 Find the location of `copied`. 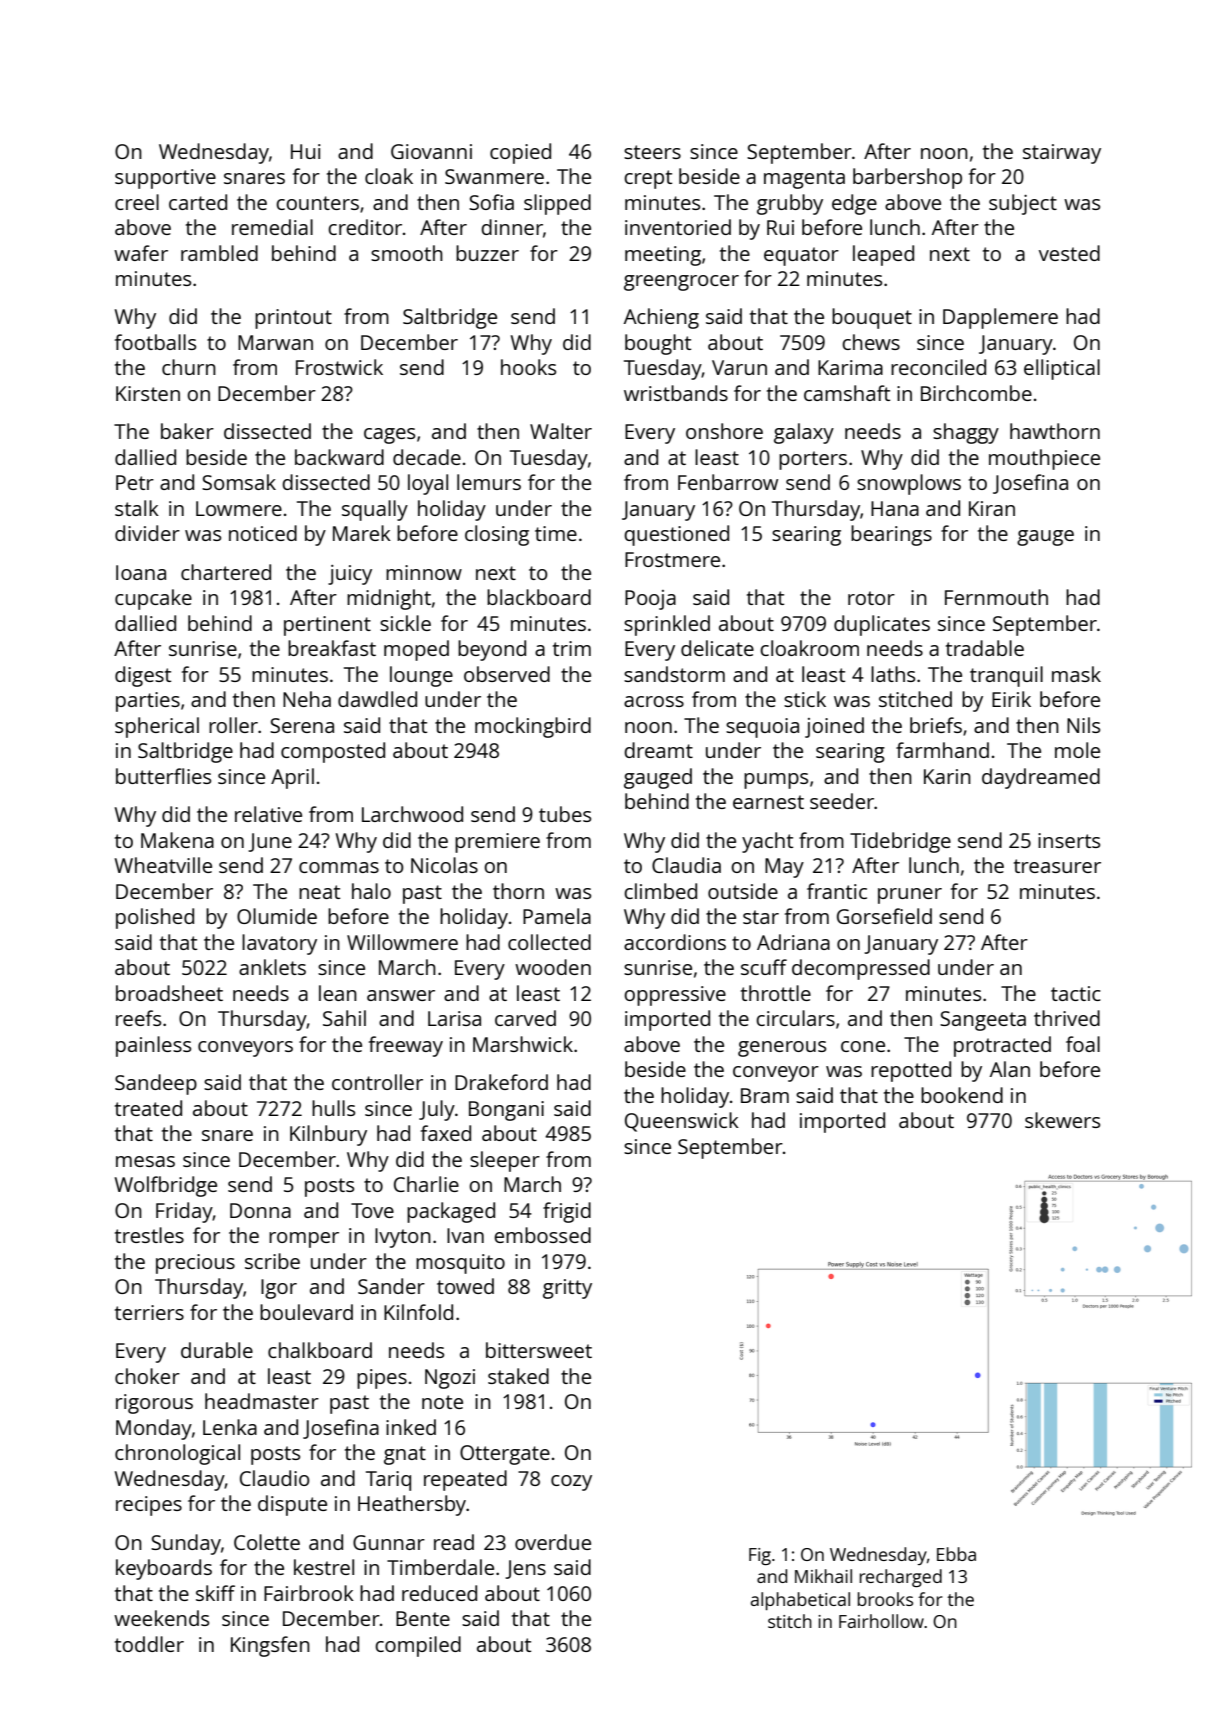

copied is located at coordinates (520, 153).
